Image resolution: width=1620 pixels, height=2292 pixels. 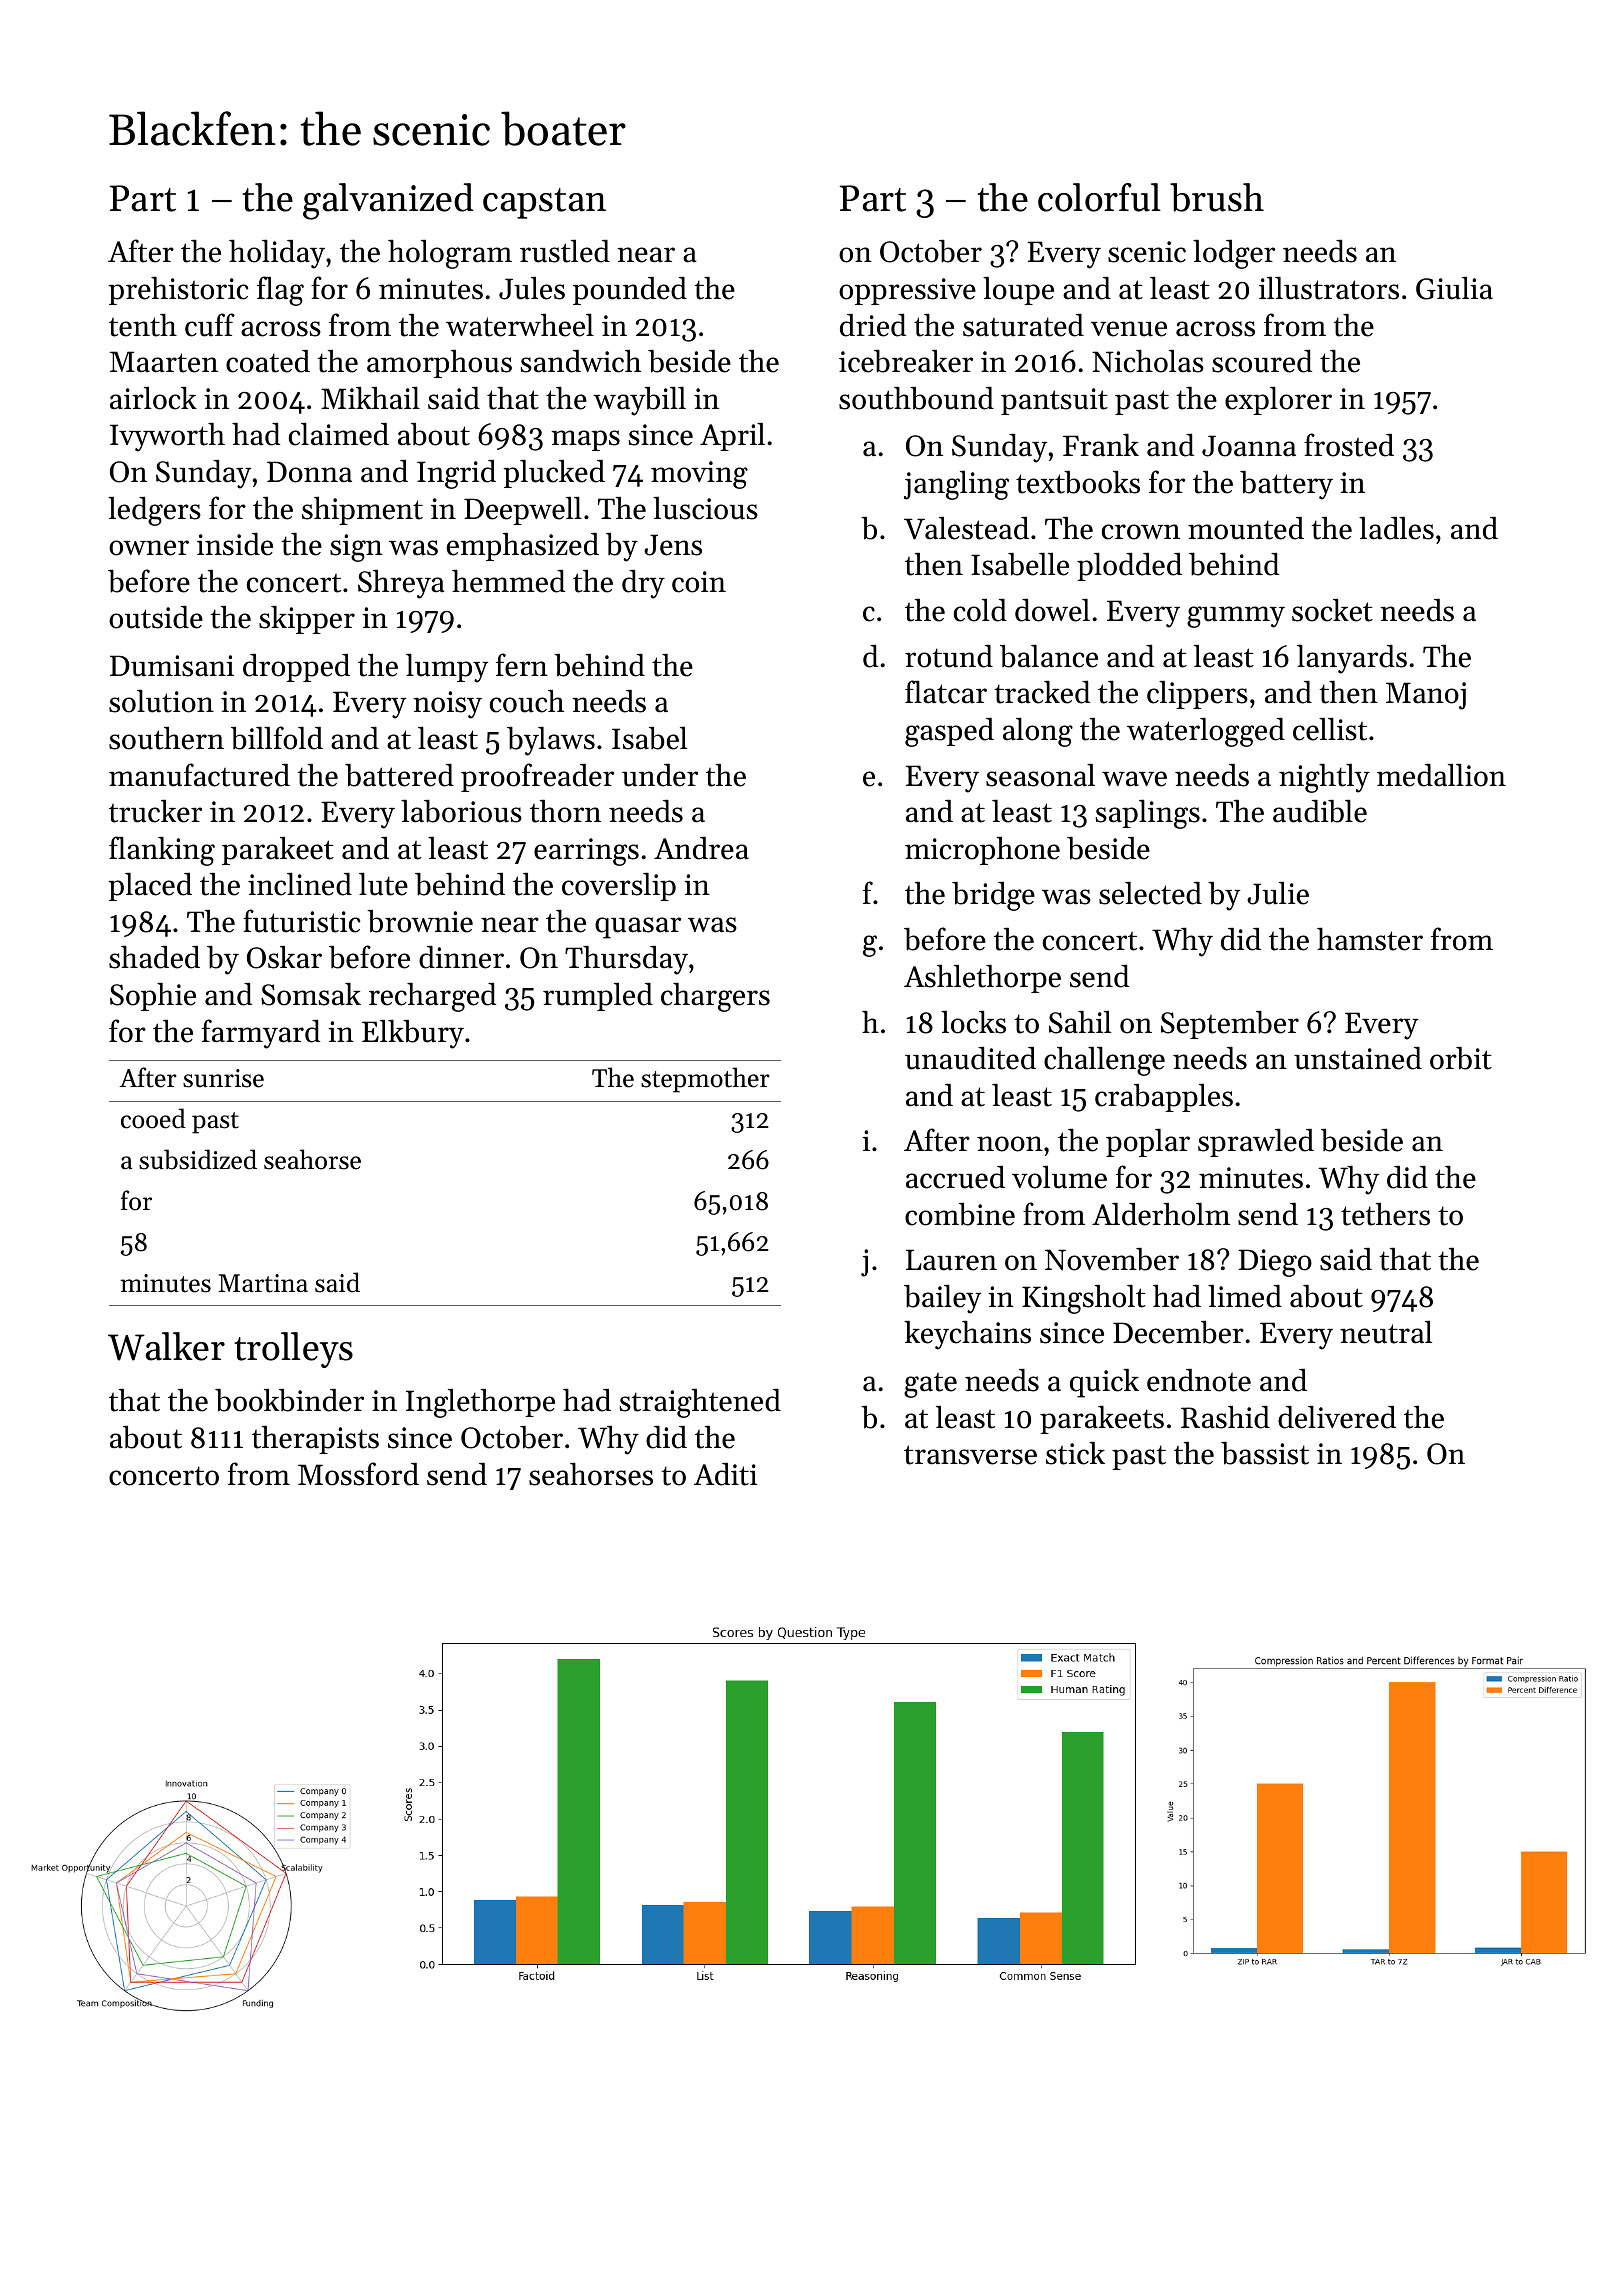 What do you see at coordinates (307, 619) in the screenshot?
I see `skipper` at bounding box center [307, 619].
